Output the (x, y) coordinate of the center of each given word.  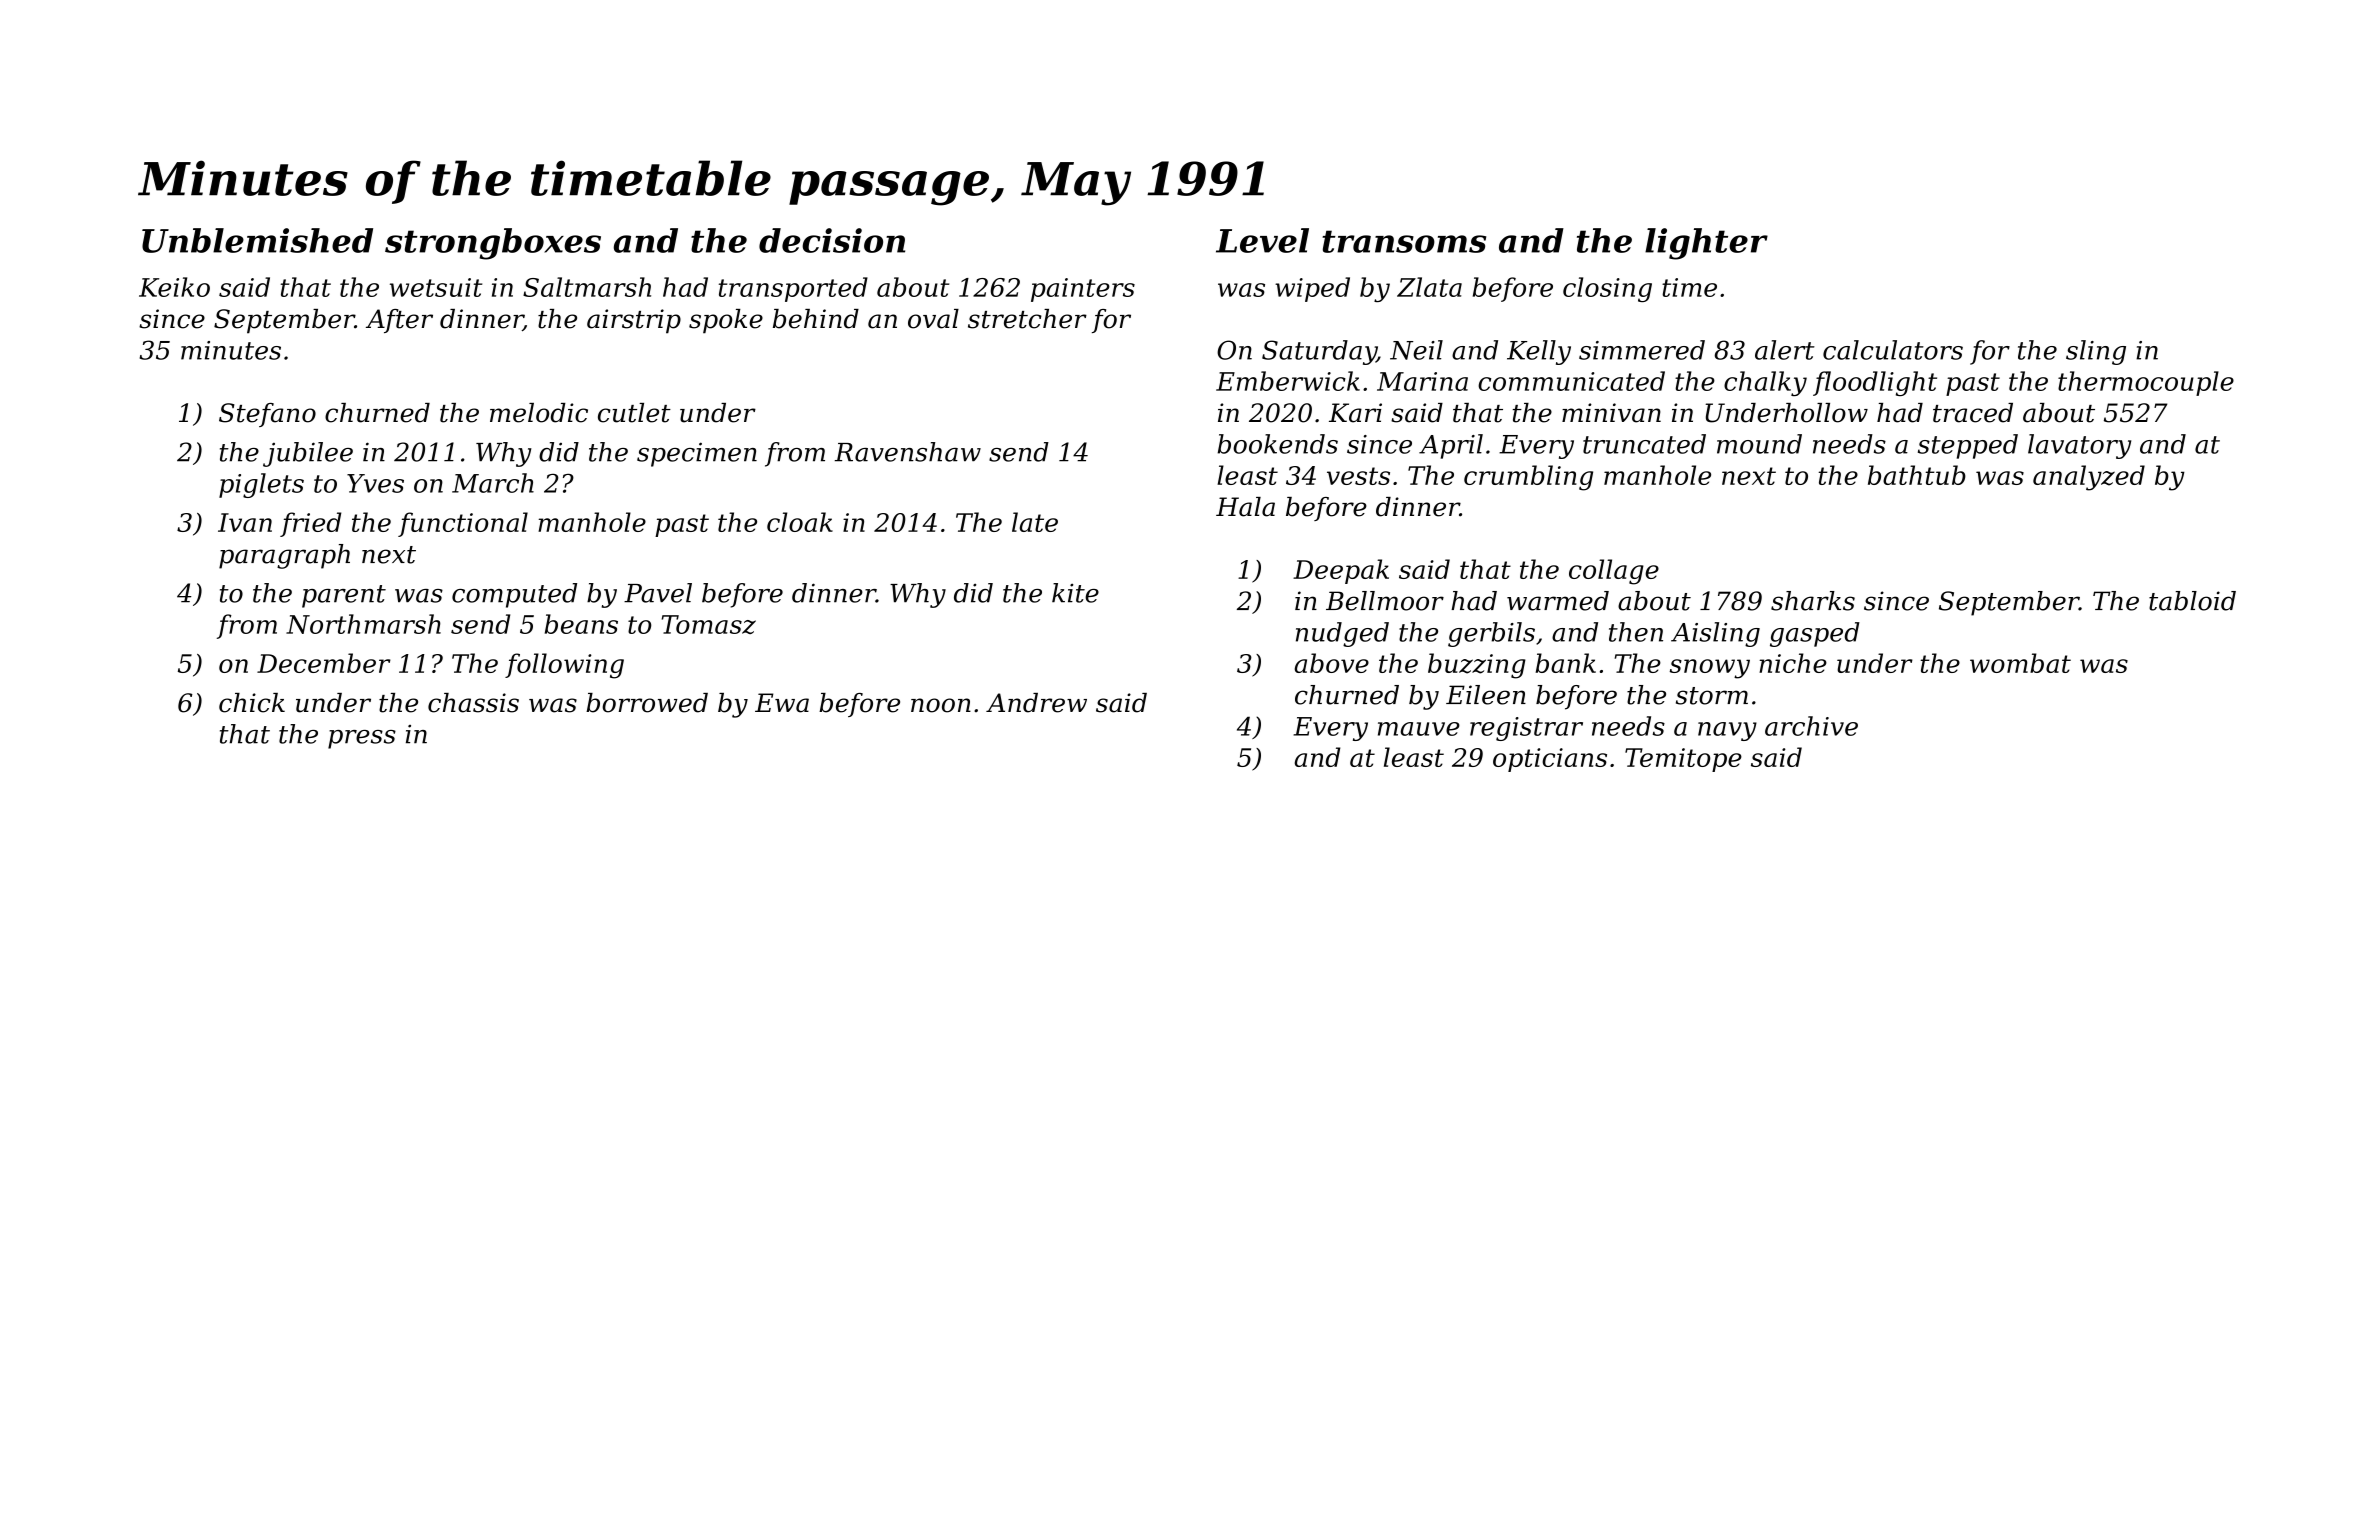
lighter (1706, 244)
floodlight (1875, 383)
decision (832, 240)
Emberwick (1288, 381)
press (362, 739)
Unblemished (257, 240)
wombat (2020, 663)
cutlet (634, 413)
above (1332, 663)
